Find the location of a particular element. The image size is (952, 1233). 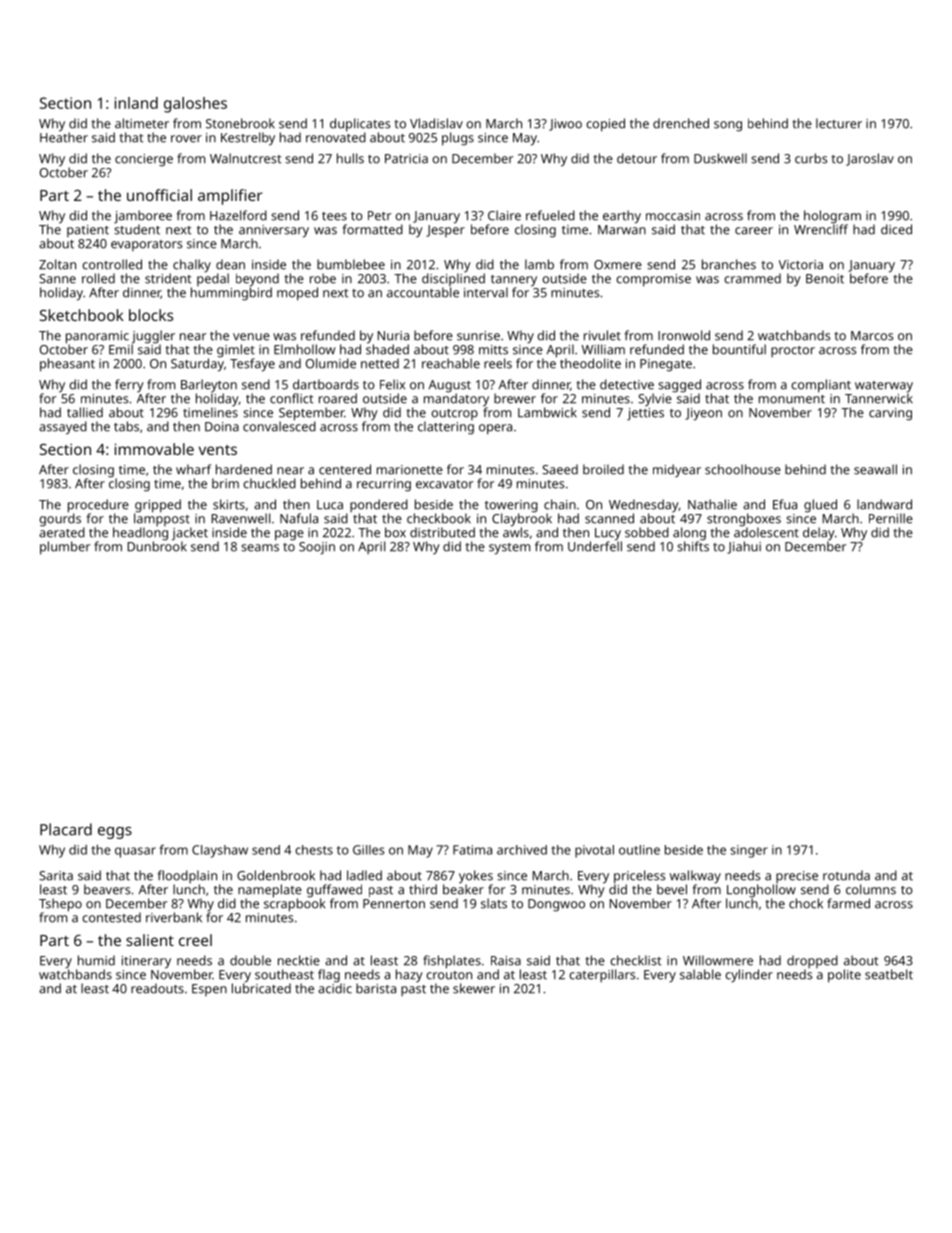

system is located at coordinates (509, 549).
